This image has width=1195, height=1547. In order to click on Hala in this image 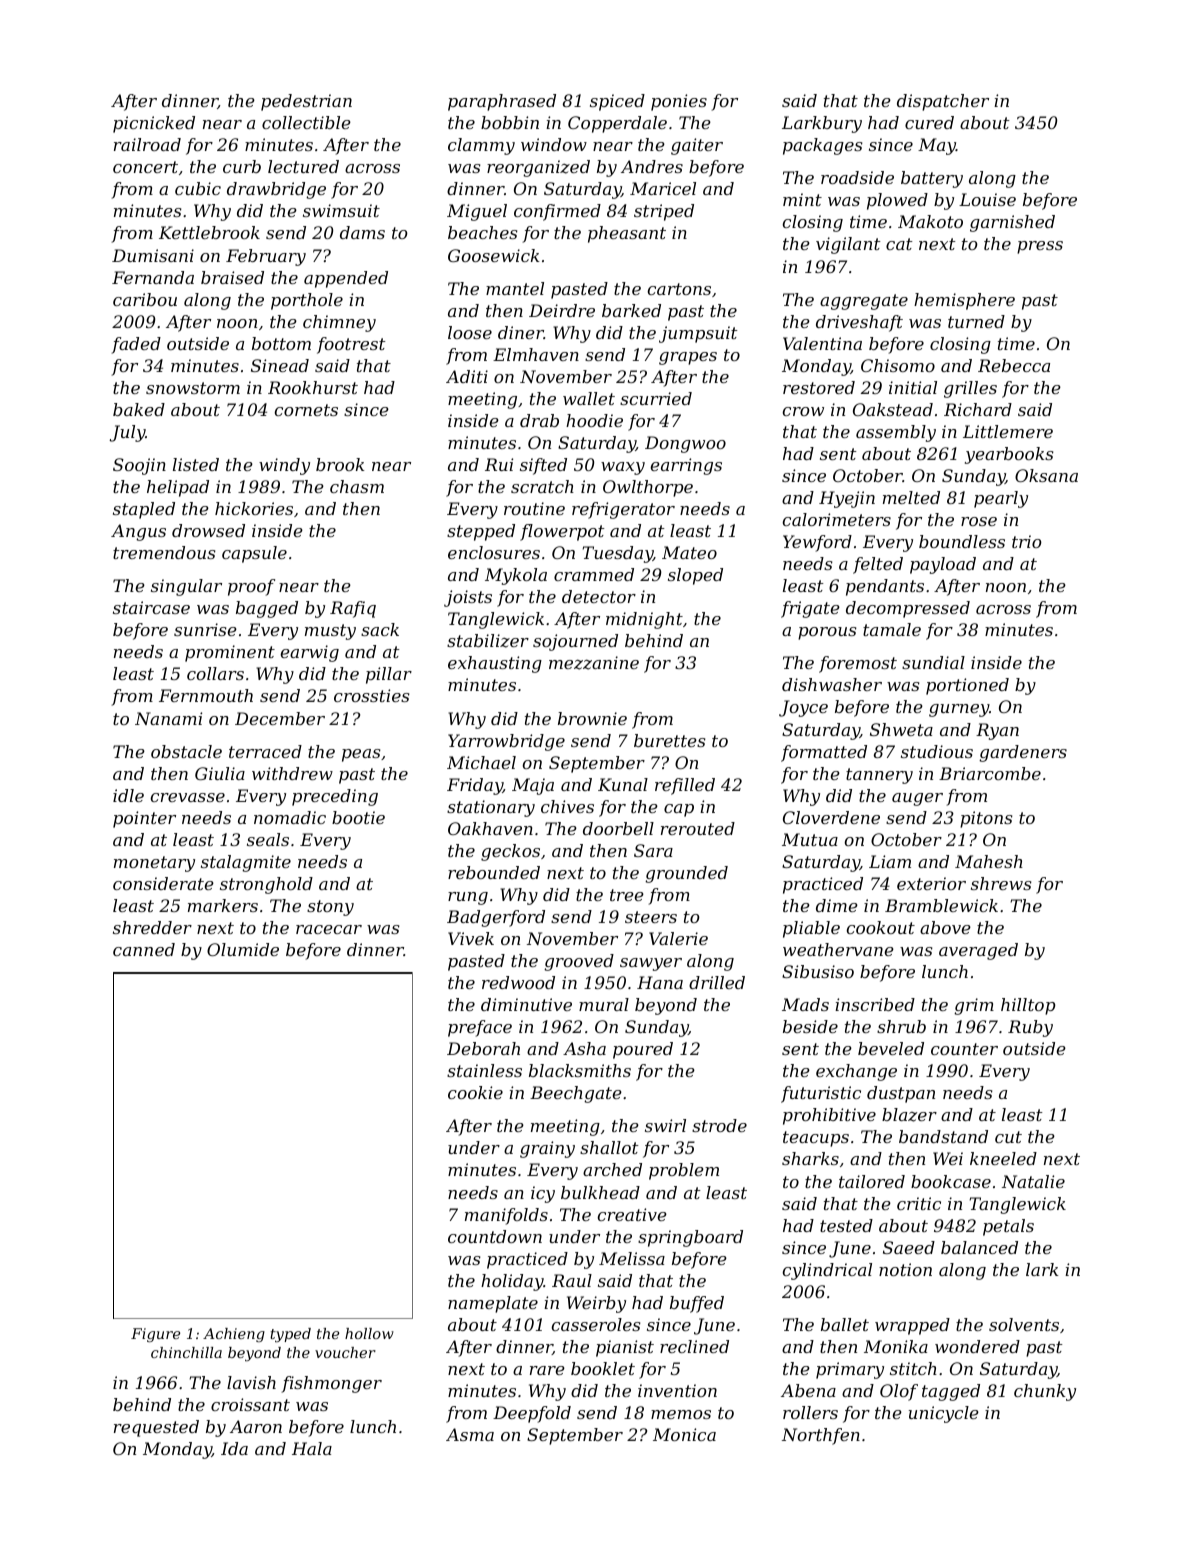, I will do `click(312, 1448)`.
